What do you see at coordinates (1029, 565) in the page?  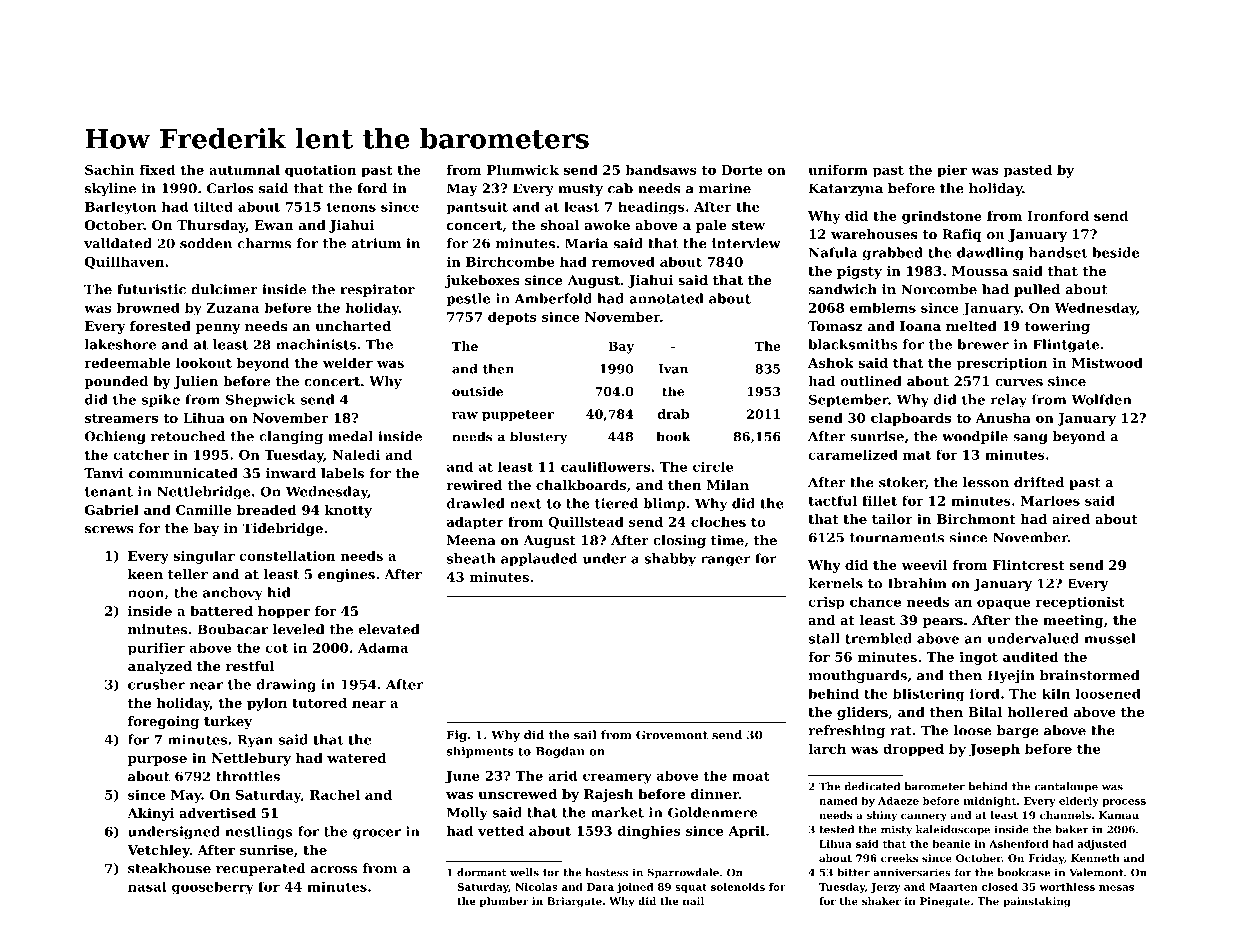 I see `Flintcrest` at bounding box center [1029, 565].
